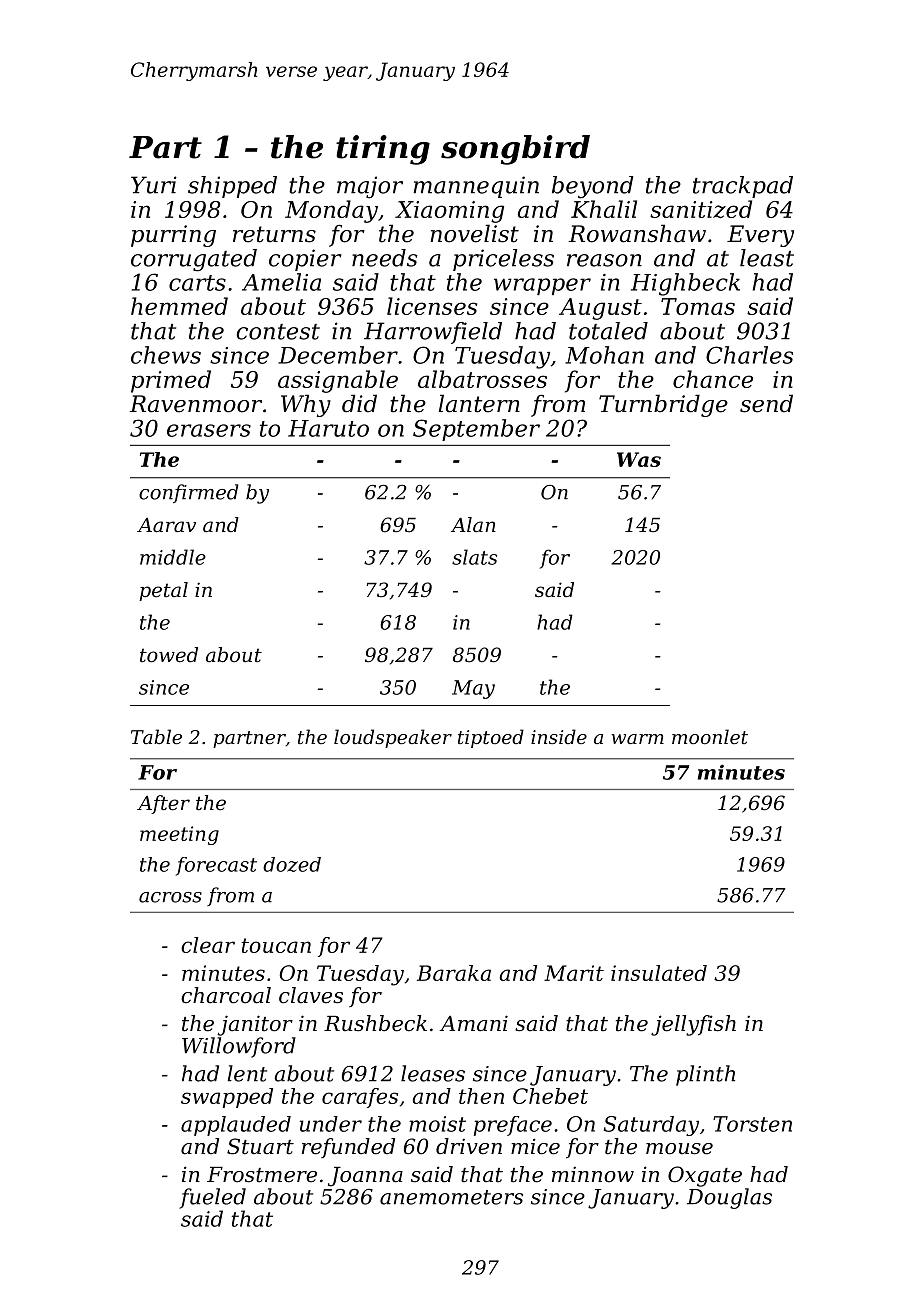 The width and height of the document is (924, 1314). I want to click on sanitized, so click(701, 209).
